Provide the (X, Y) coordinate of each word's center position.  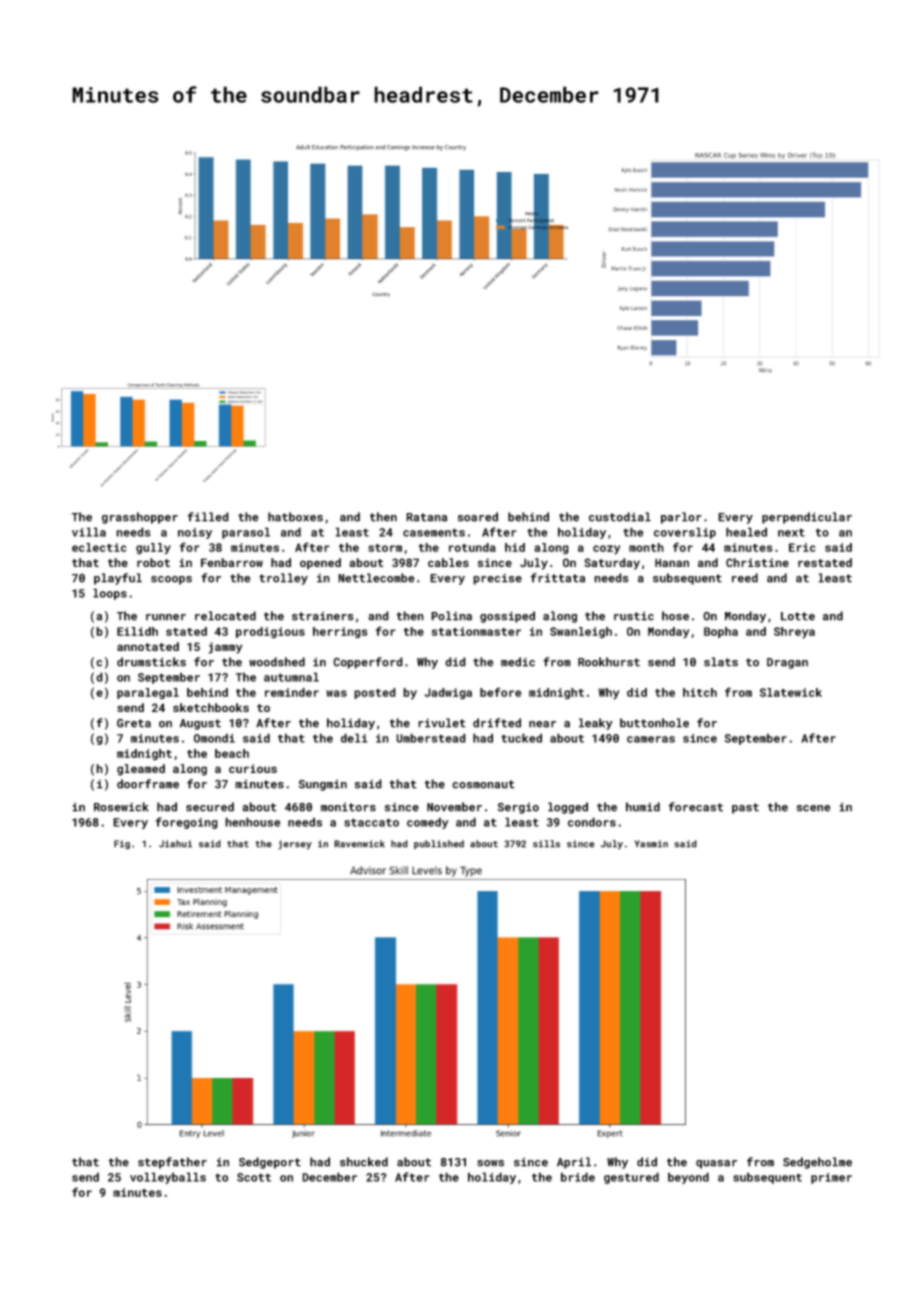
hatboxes (295, 517)
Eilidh (137, 631)
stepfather (172, 1163)
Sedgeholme (817, 1163)
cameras (651, 739)
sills (546, 844)
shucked (364, 1162)
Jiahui (175, 844)
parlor (681, 518)
